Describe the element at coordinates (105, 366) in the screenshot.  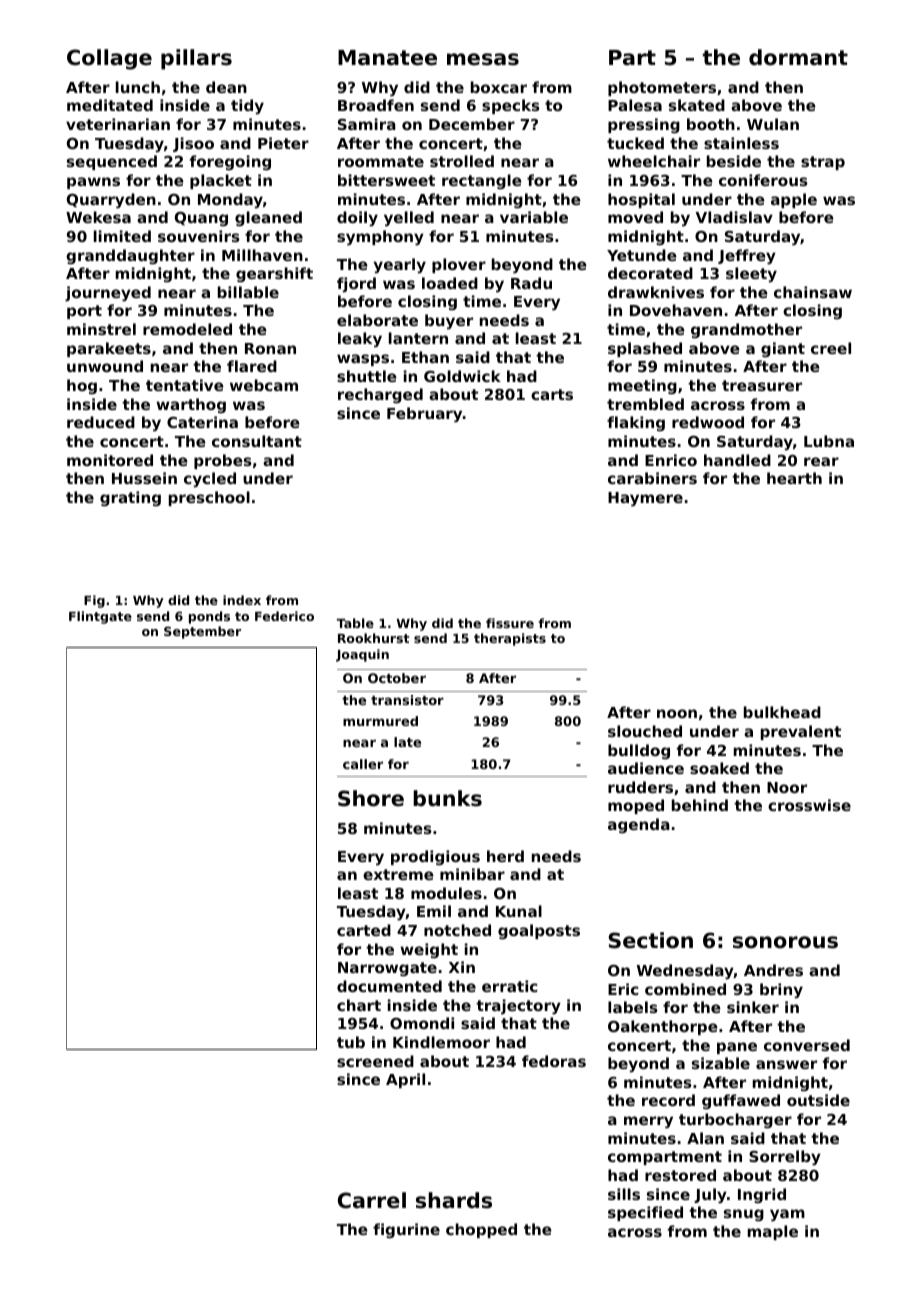
I see `unwound` at that location.
